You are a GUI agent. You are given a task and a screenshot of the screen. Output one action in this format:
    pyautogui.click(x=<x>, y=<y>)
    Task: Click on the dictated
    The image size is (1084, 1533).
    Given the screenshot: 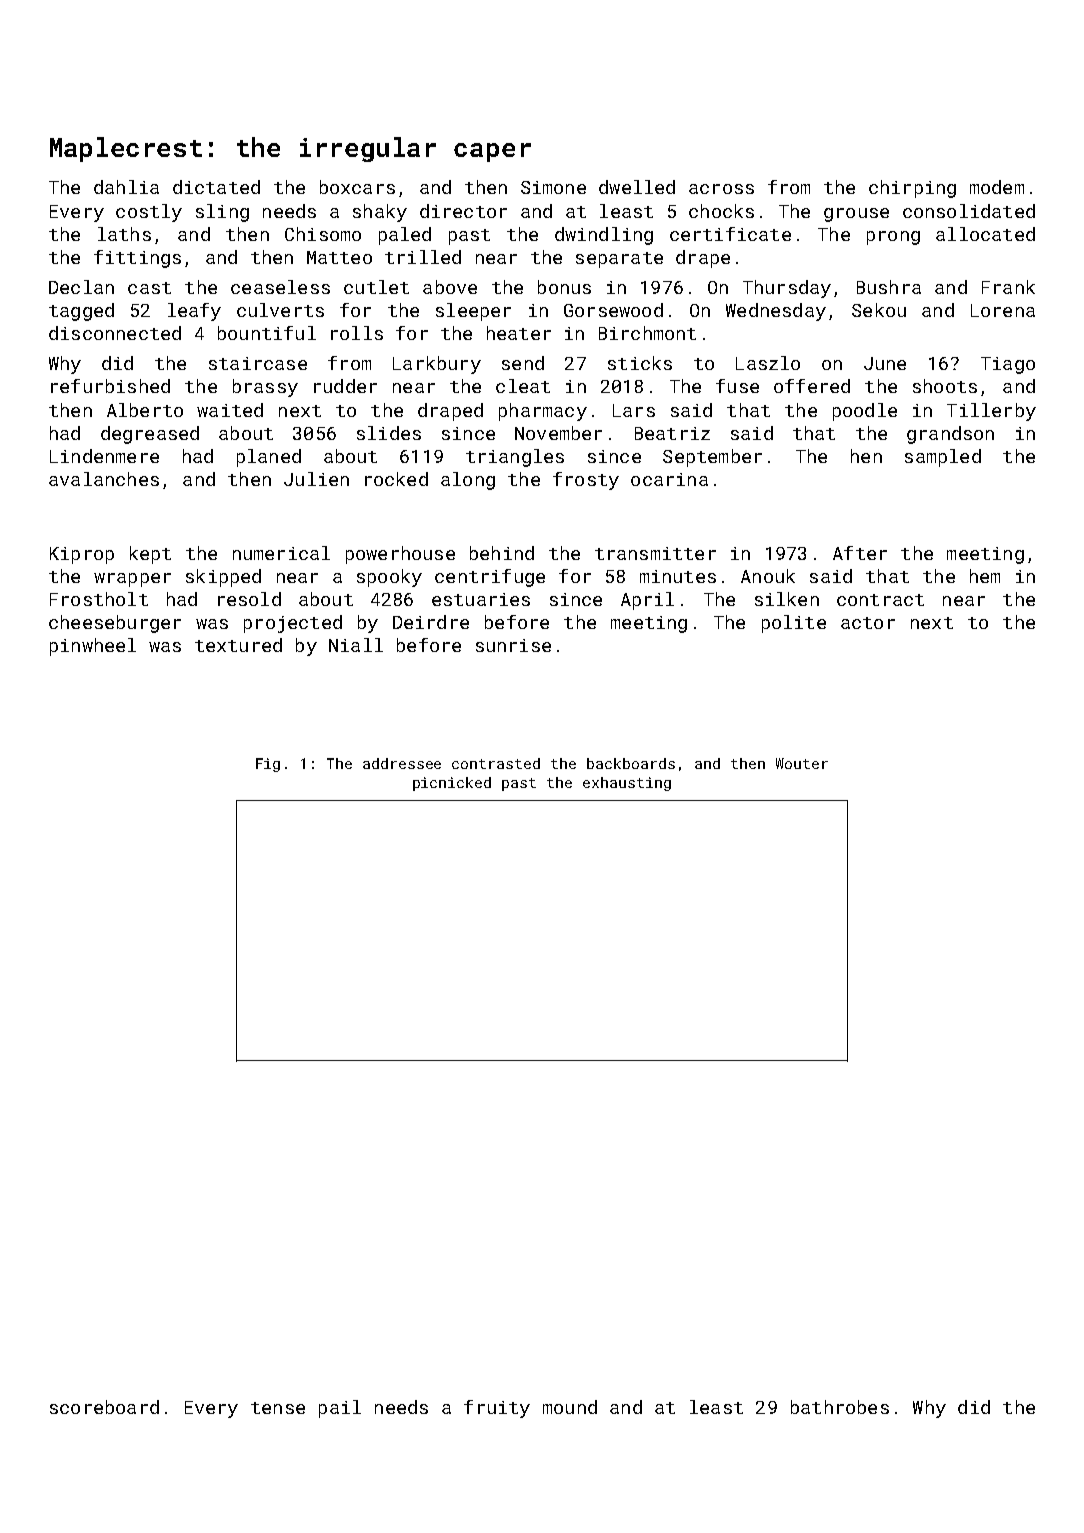 What is the action you would take?
    pyautogui.click(x=216, y=187)
